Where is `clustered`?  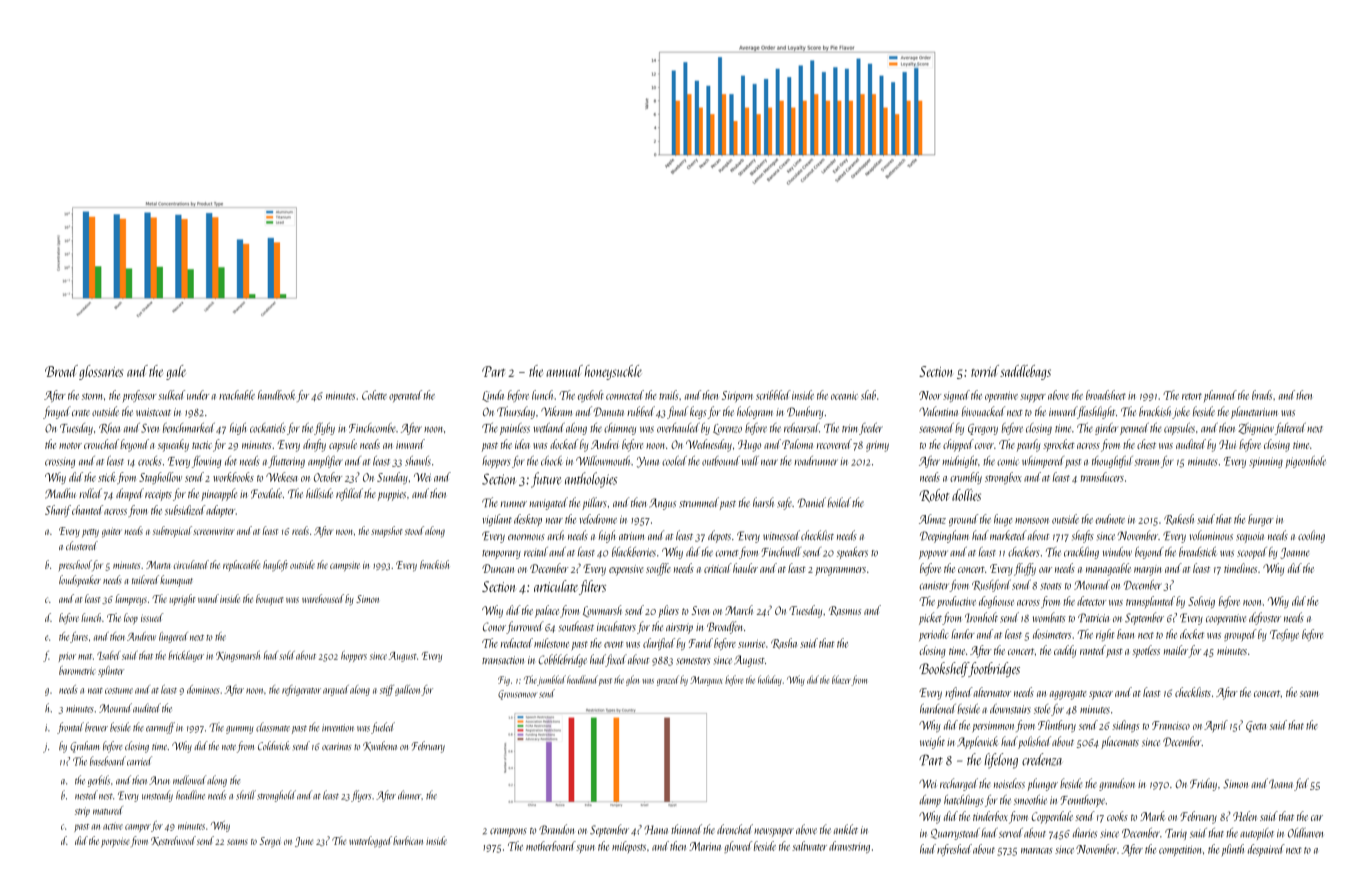
clustered is located at coordinates (82, 545).
